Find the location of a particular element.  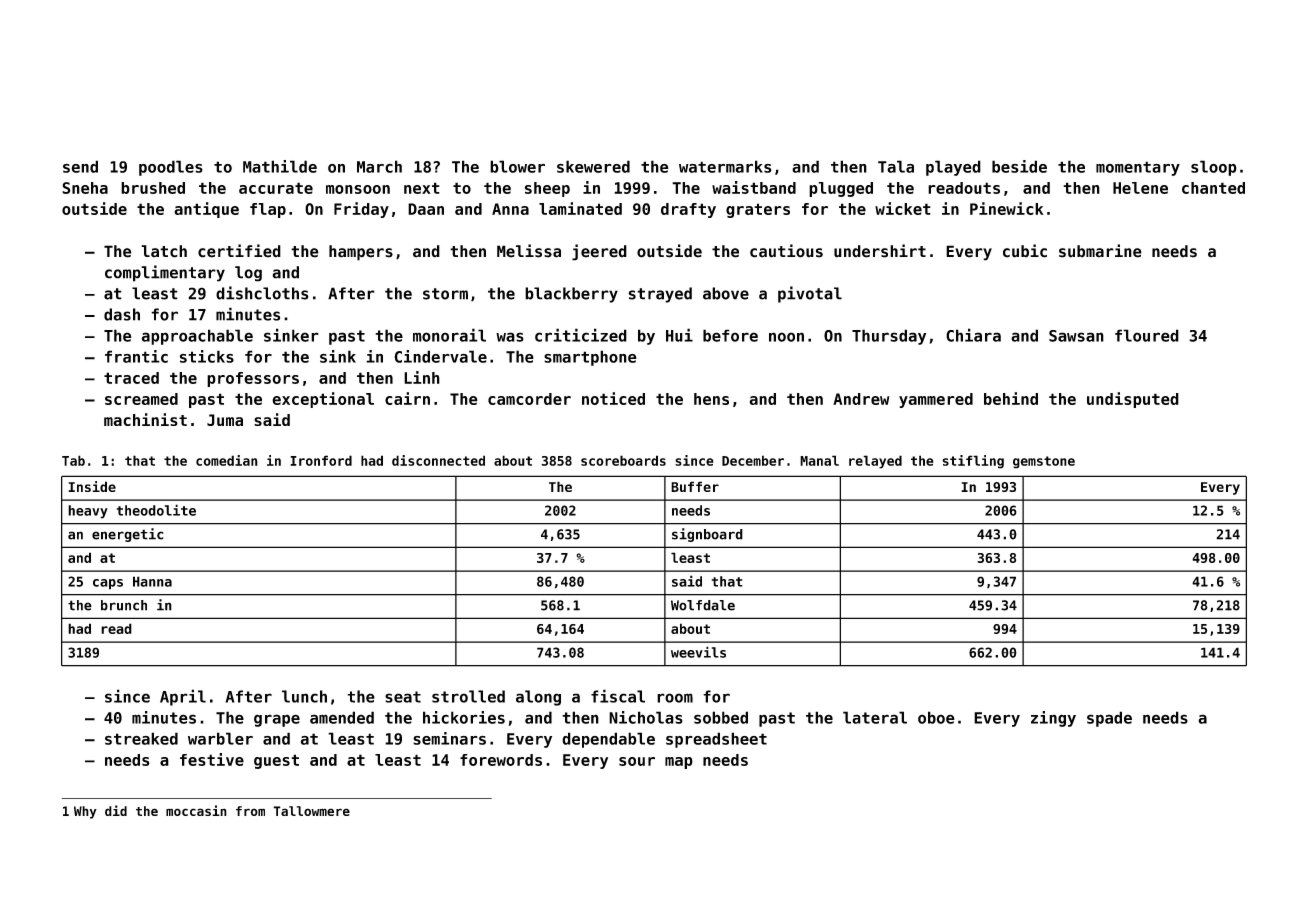

latch is located at coordinates (164, 251).
